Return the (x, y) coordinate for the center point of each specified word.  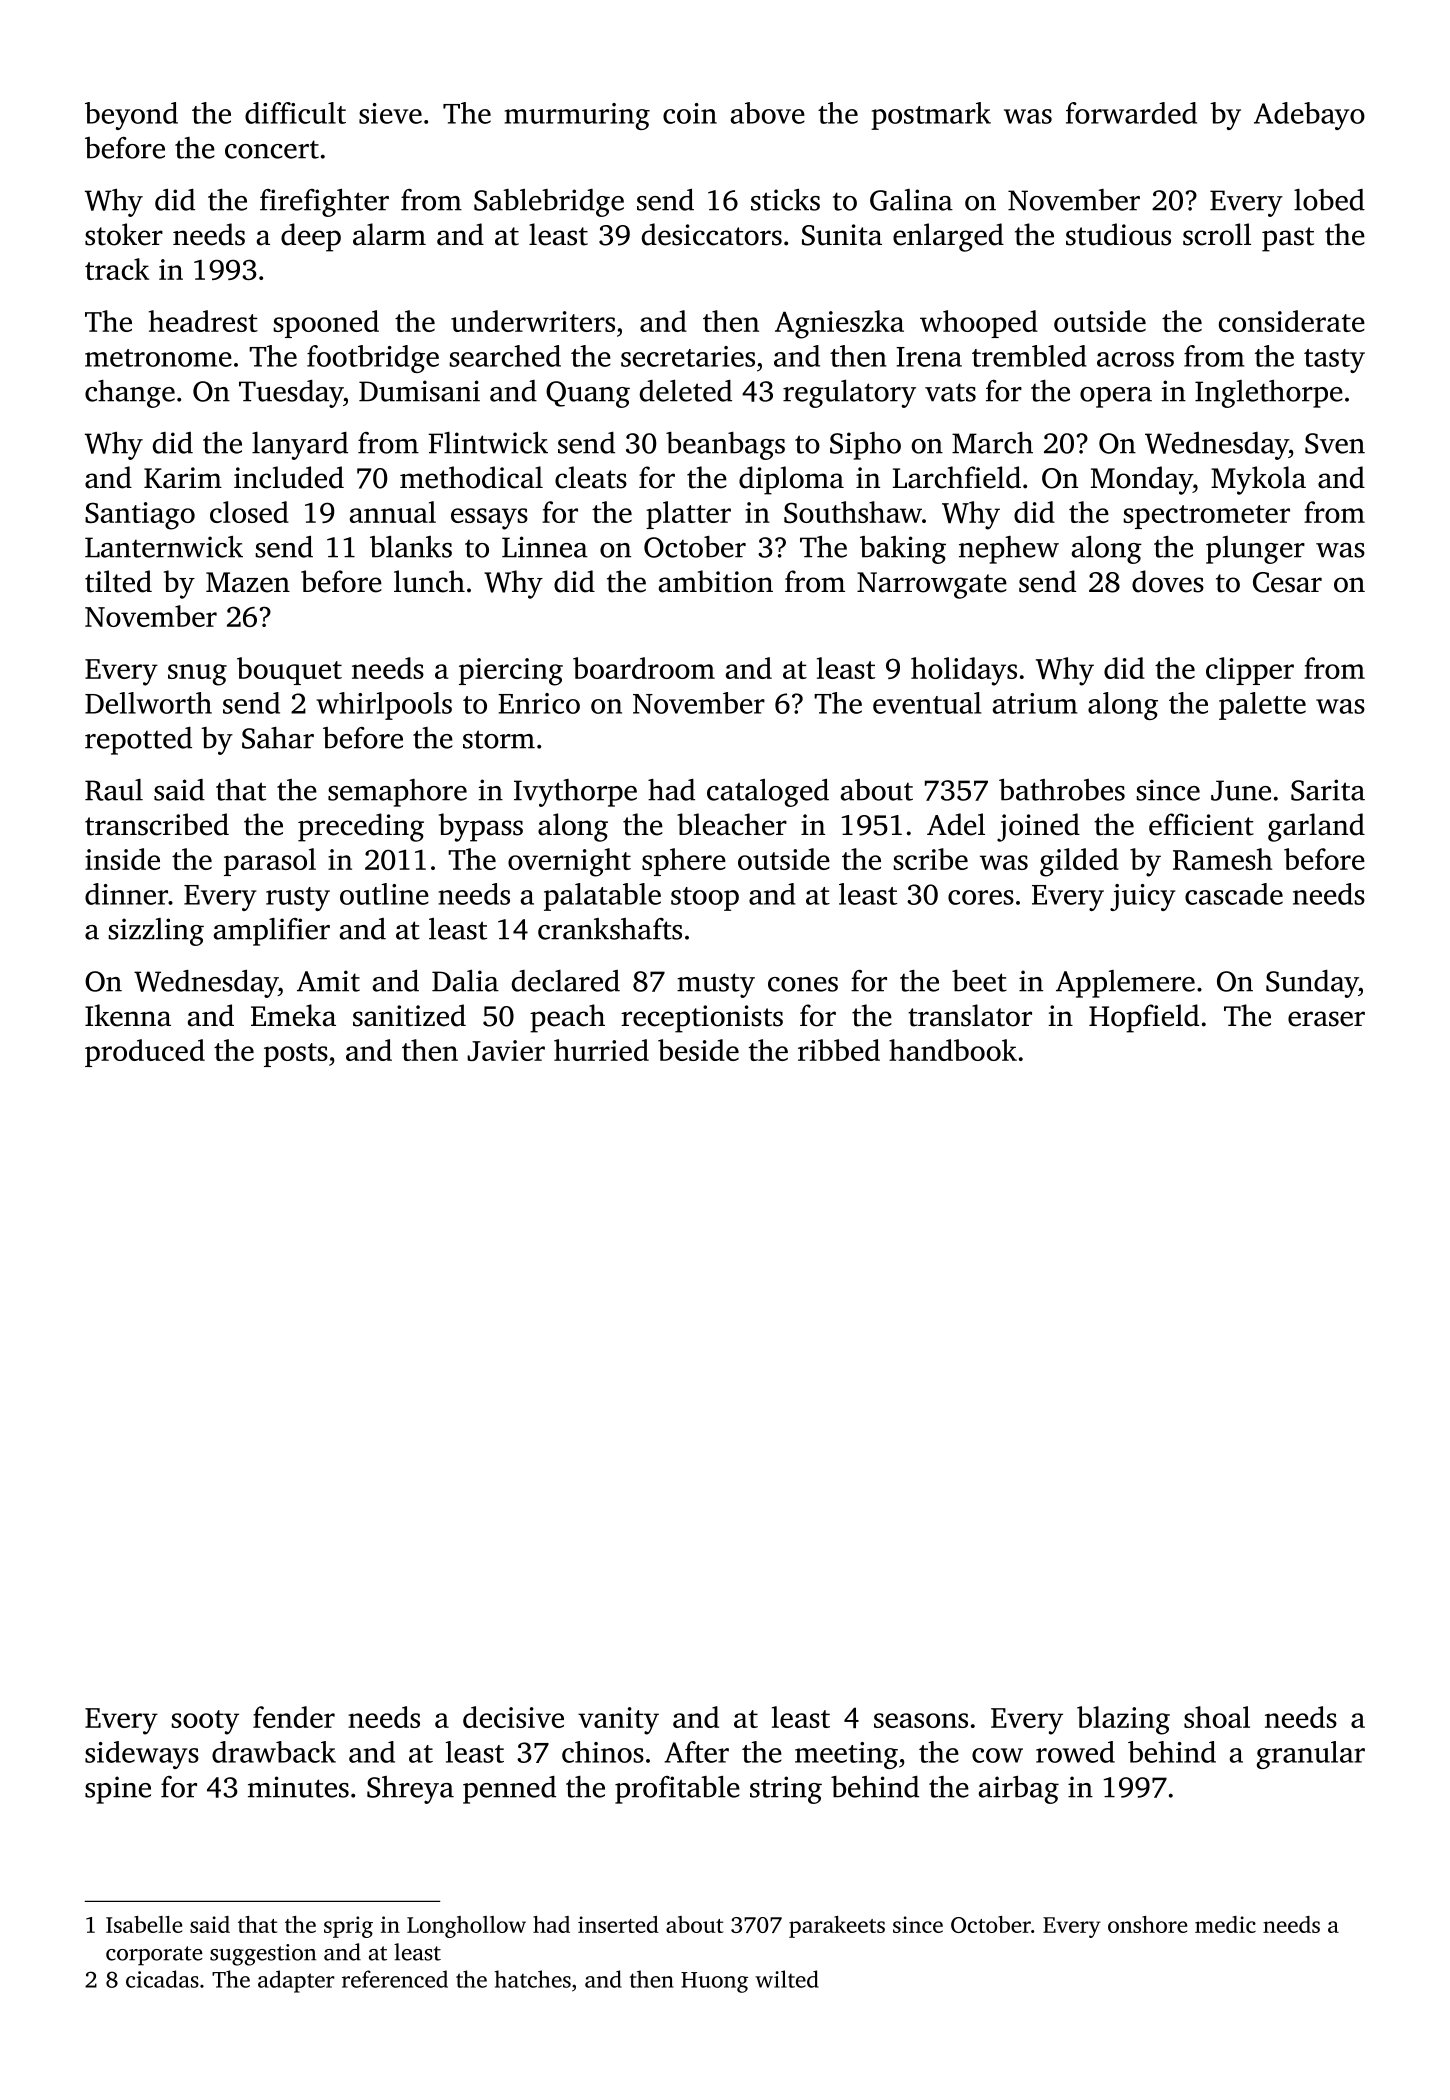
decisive (513, 1717)
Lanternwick (164, 547)
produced (145, 1053)
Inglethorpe (1269, 394)
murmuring (577, 116)
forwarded (1131, 113)
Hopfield (1144, 1018)
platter (688, 515)
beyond (131, 116)
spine (118, 1790)
